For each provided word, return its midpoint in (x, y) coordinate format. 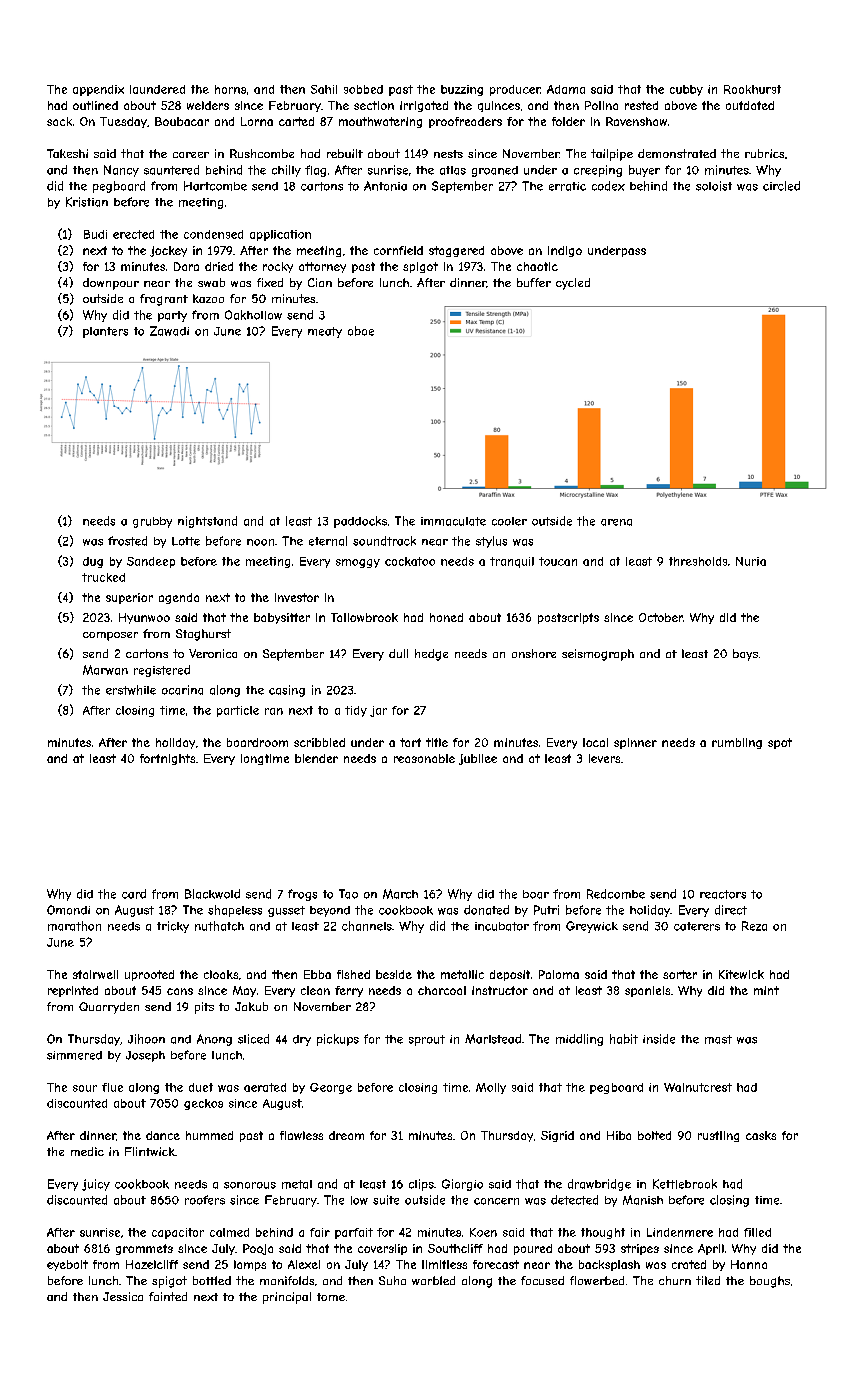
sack (59, 121)
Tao (348, 894)
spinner (635, 743)
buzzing (462, 90)
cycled (573, 284)
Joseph (145, 1056)
